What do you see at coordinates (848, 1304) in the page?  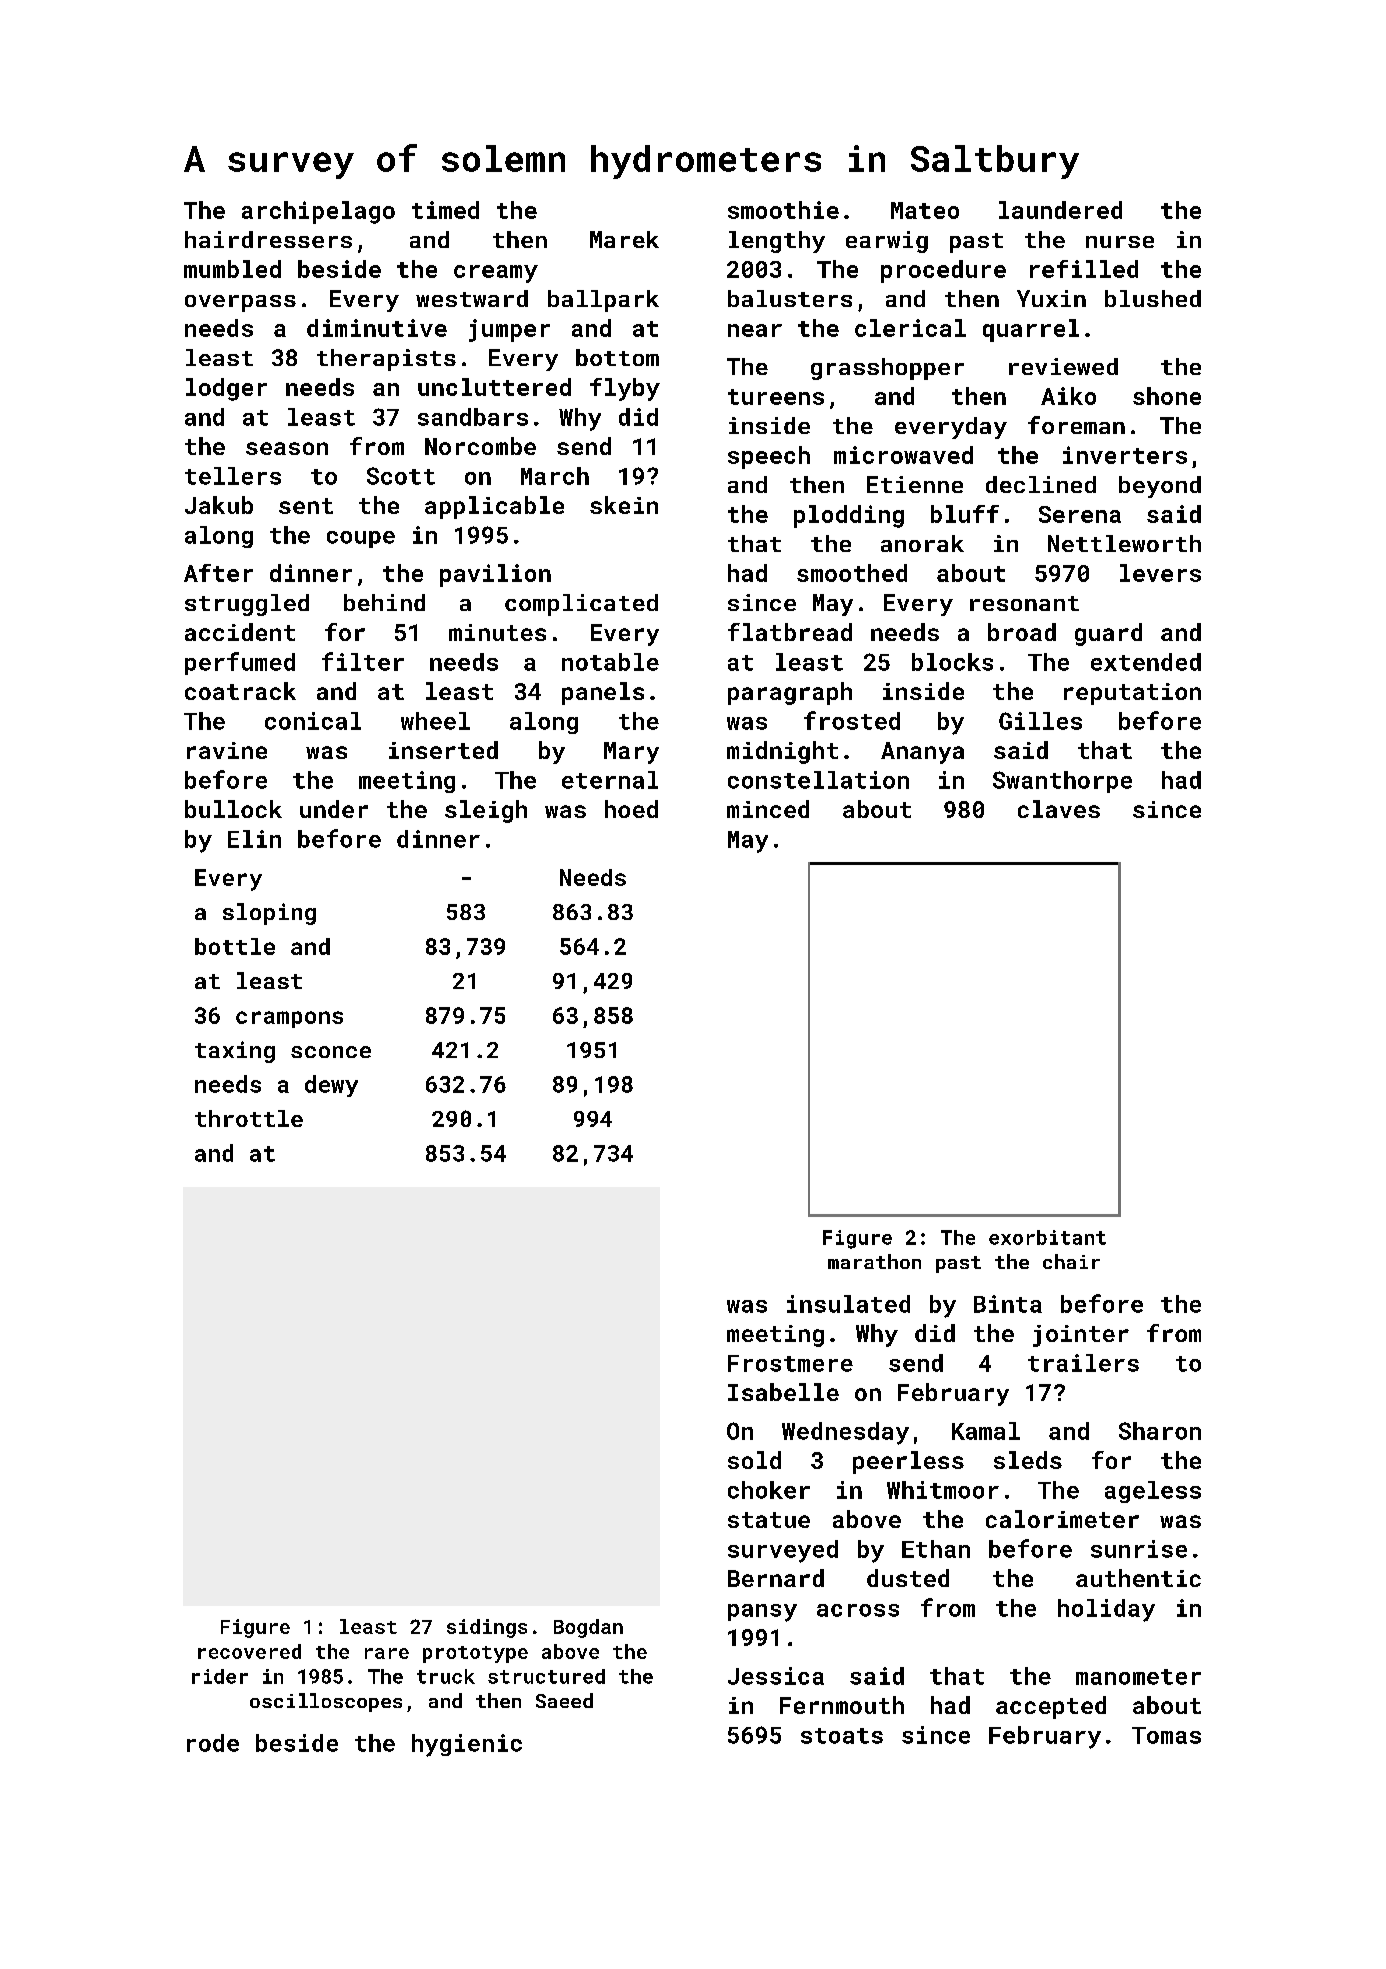 I see `insulated` at bounding box center [848, 1304].
